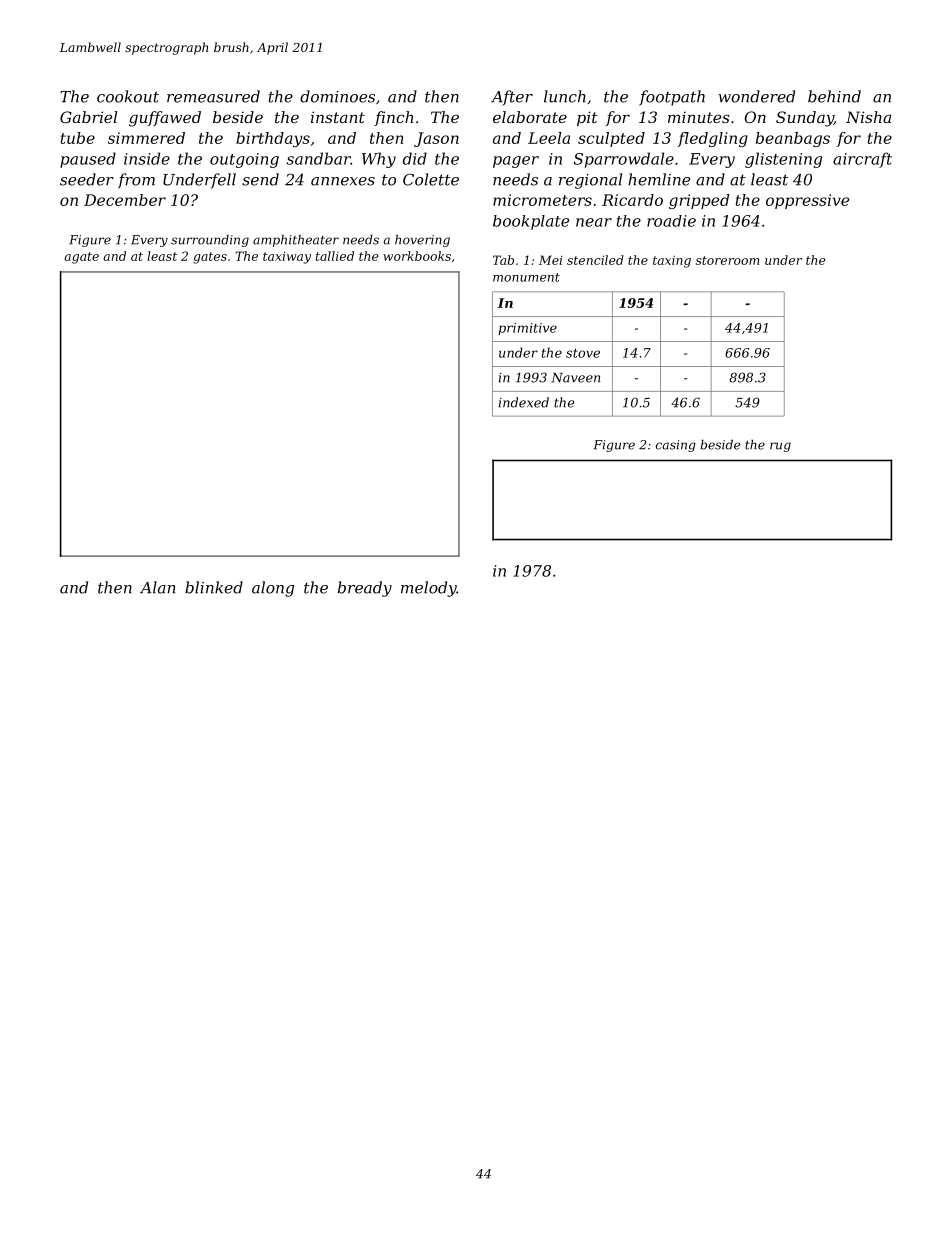  What do you see at coordinates (527, 329) in the screenshot?
I see `primitive` at bounding box center [527, 329].
